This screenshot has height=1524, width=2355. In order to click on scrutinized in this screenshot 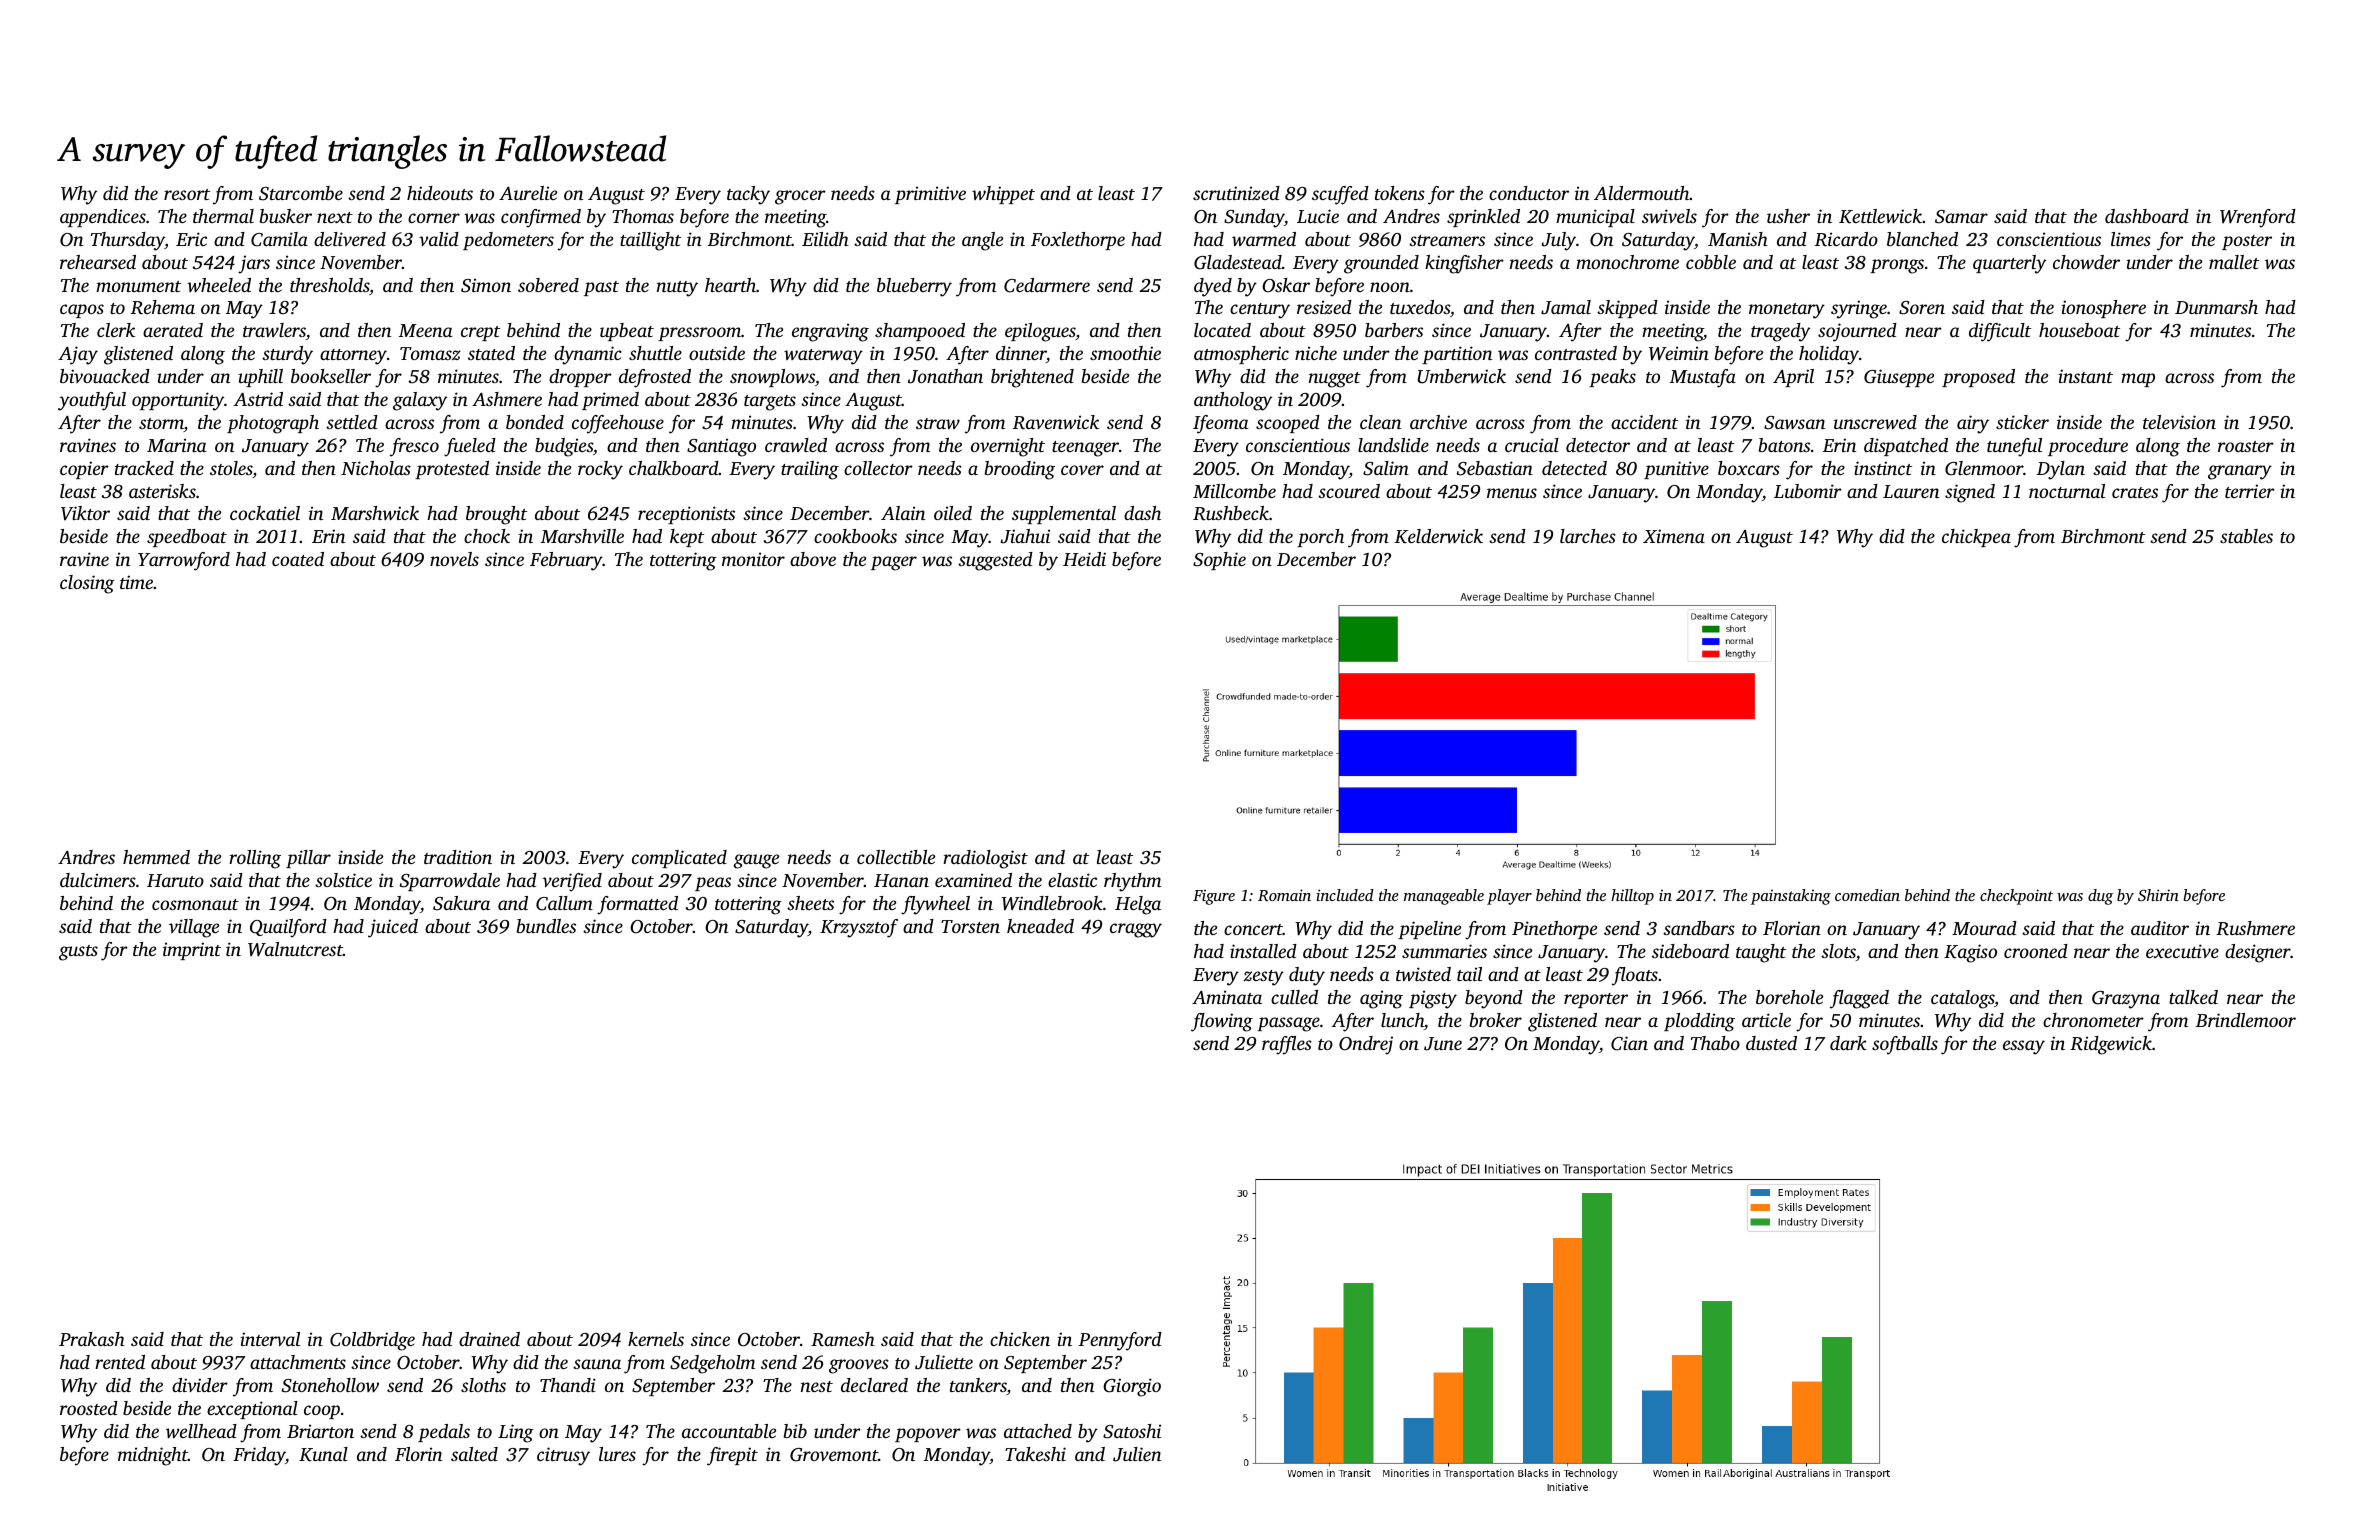, I will do `click(1236, 193)`.
